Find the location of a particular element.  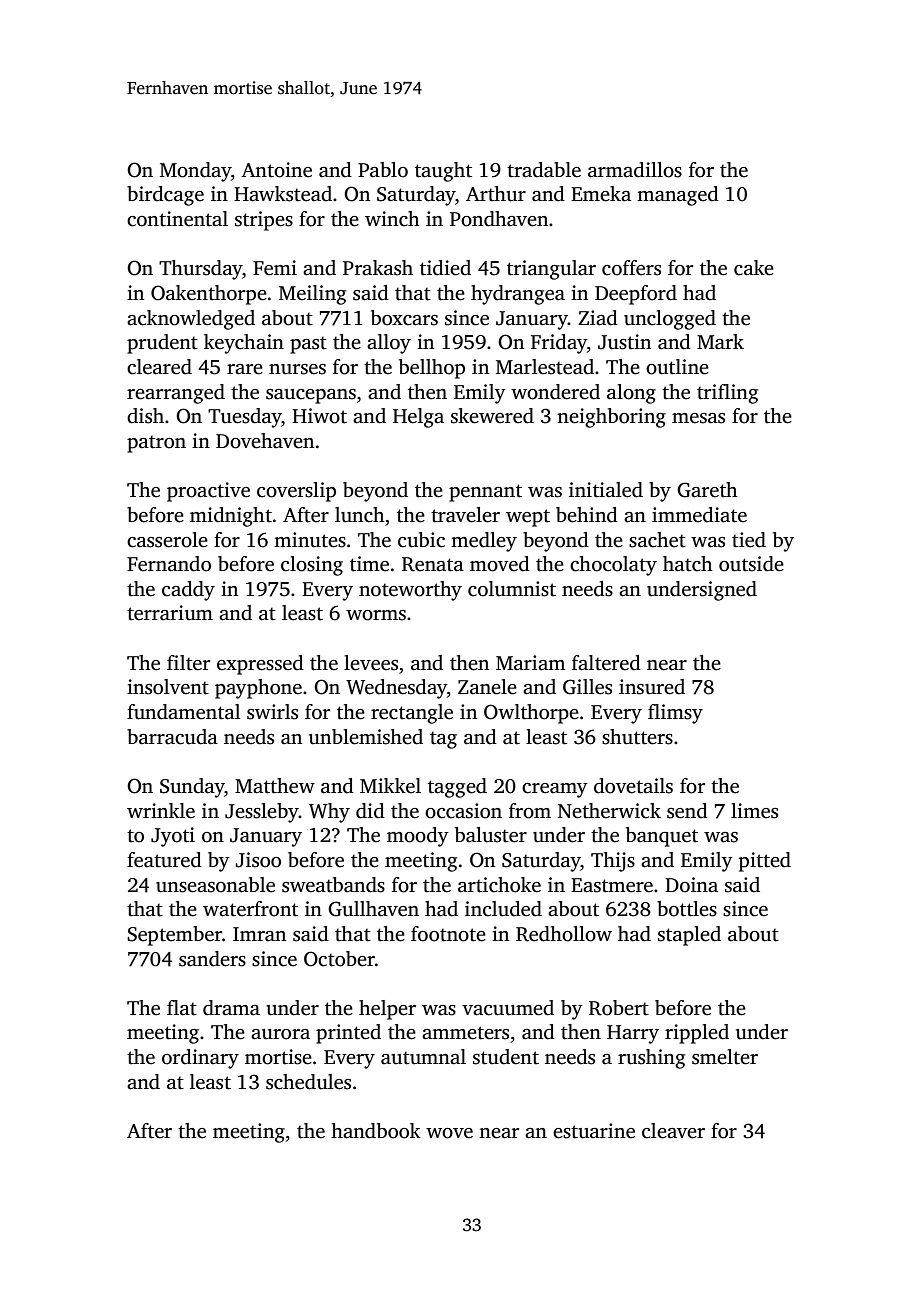

mesas is located at coordinates (698, 418).
